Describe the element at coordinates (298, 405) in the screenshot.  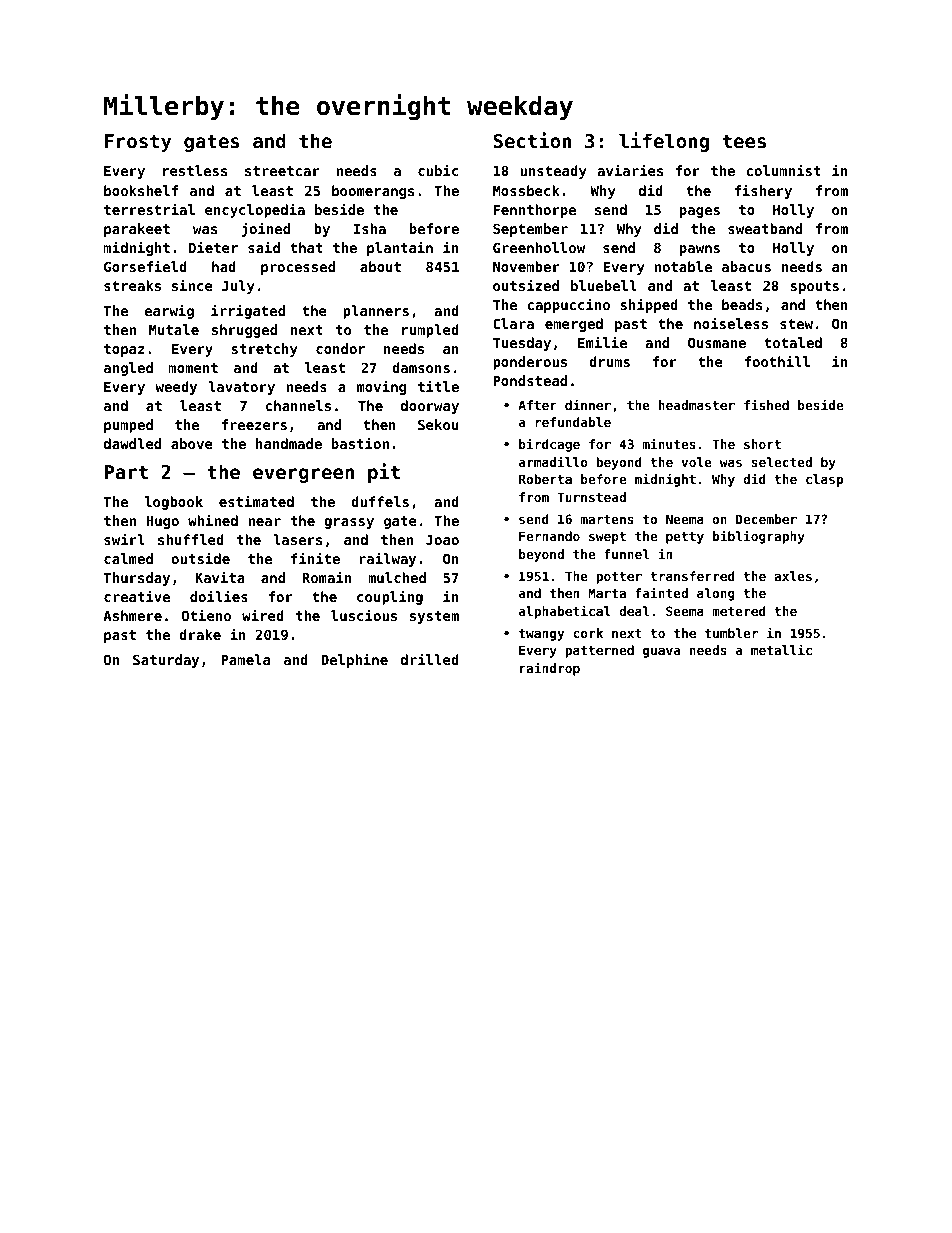
I see `channels` at that location.
